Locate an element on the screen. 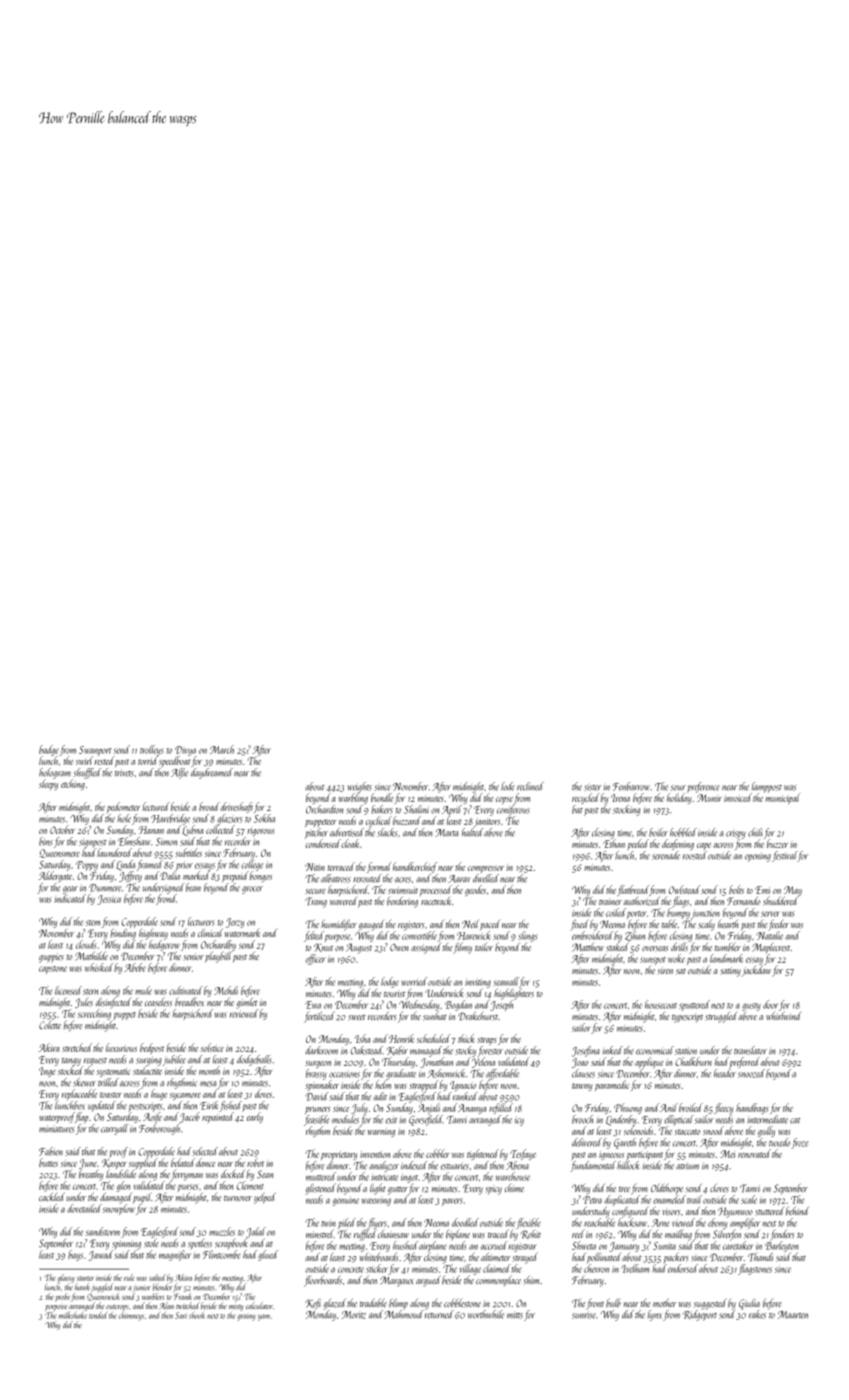 This screenshot has height=1400, width=849. lamppost is located at coordinates (767, 787).
